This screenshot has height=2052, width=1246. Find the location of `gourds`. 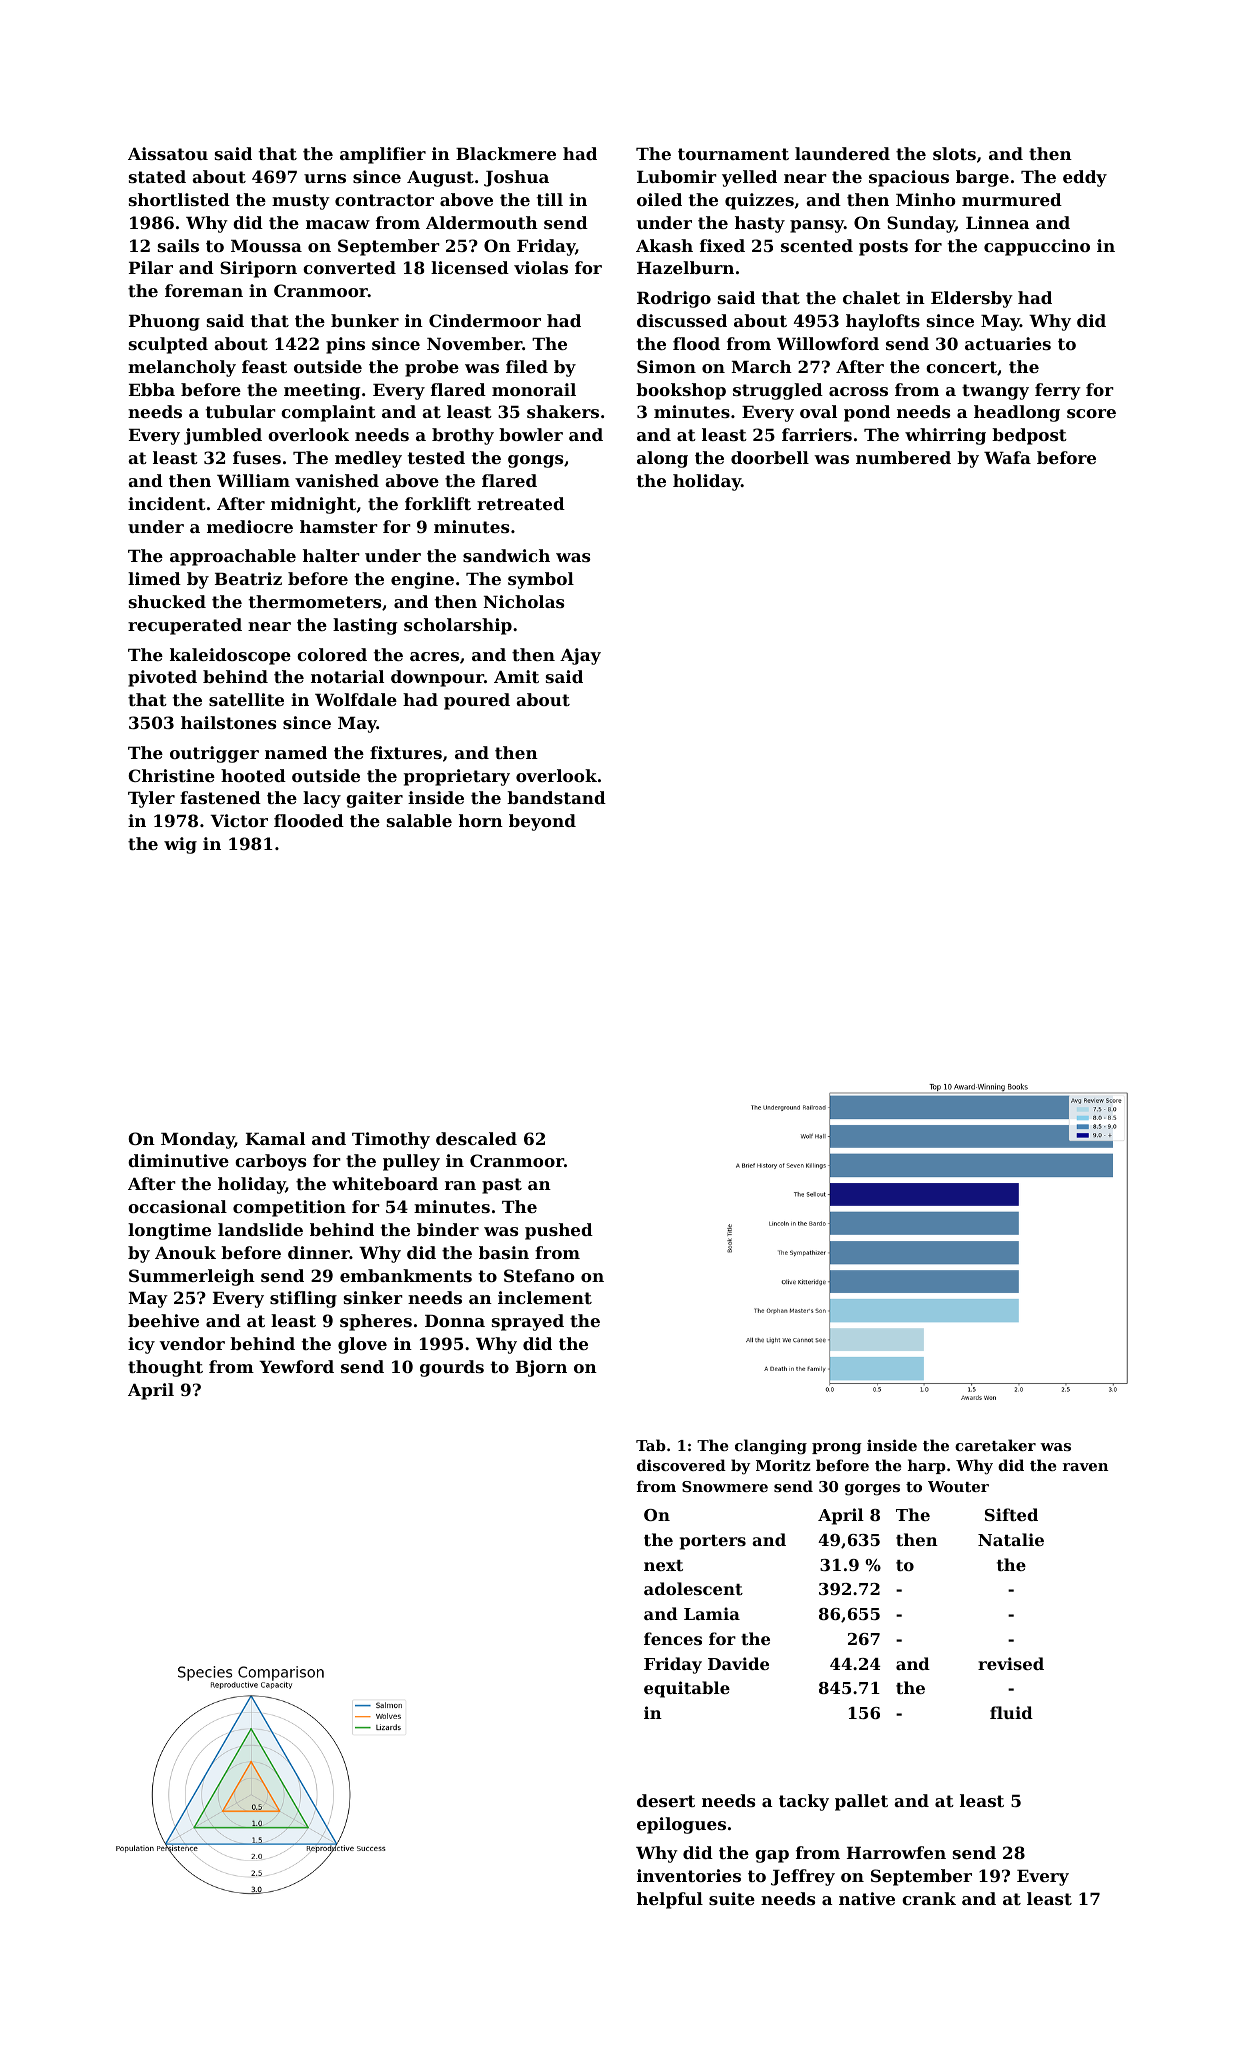

gourds is located at coordinates (452, 1368).
